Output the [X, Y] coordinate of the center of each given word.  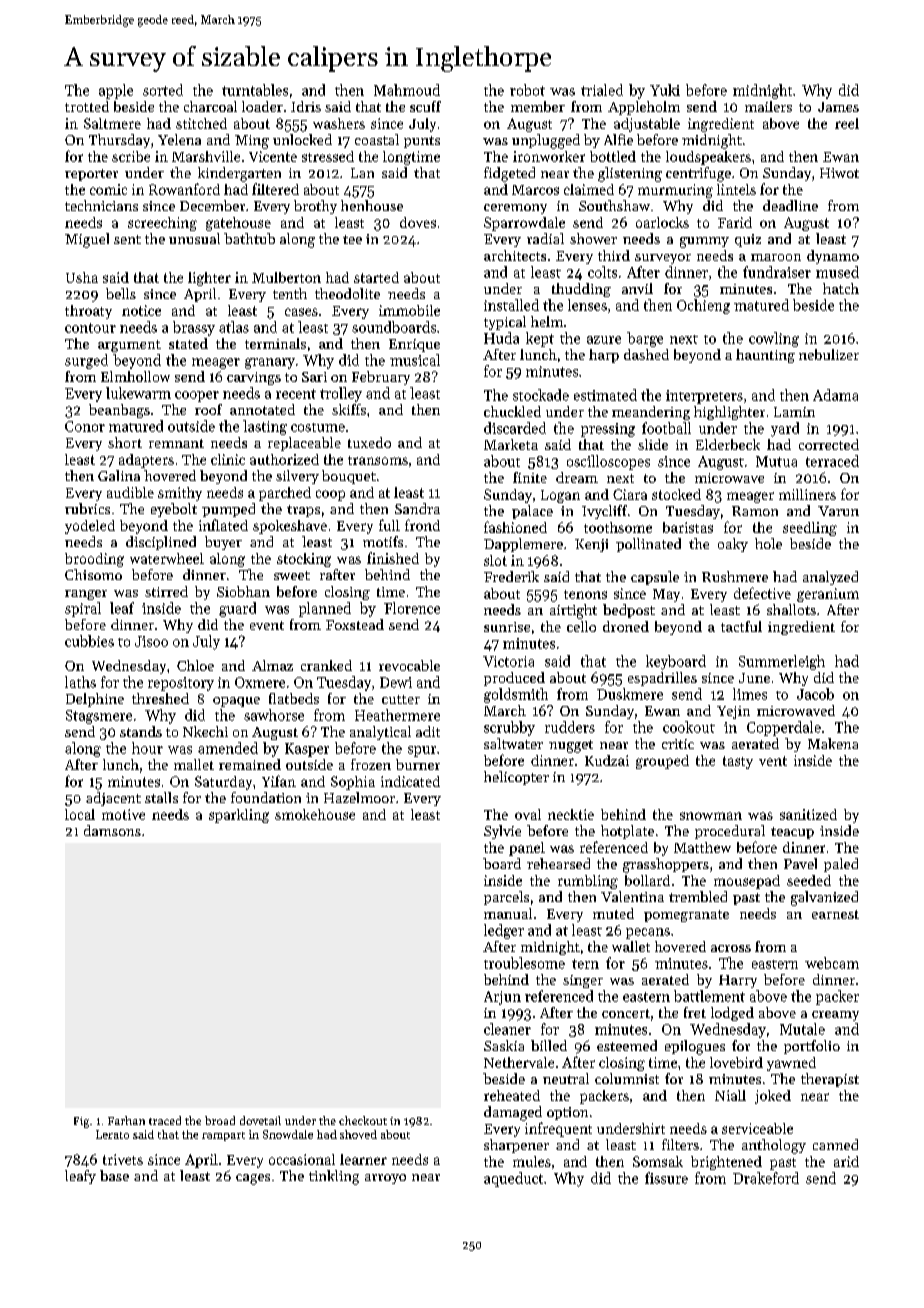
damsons [112, 830]
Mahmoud [407, 90]
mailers [768, 106]
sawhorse [274, 715]
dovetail [260, 1120]
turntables [255, 90]
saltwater [513, 743]
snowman [711, 816]
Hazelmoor [359, 797]
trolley [341, 394]
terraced [832, 461]
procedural [730, 832]
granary [270, 363]
